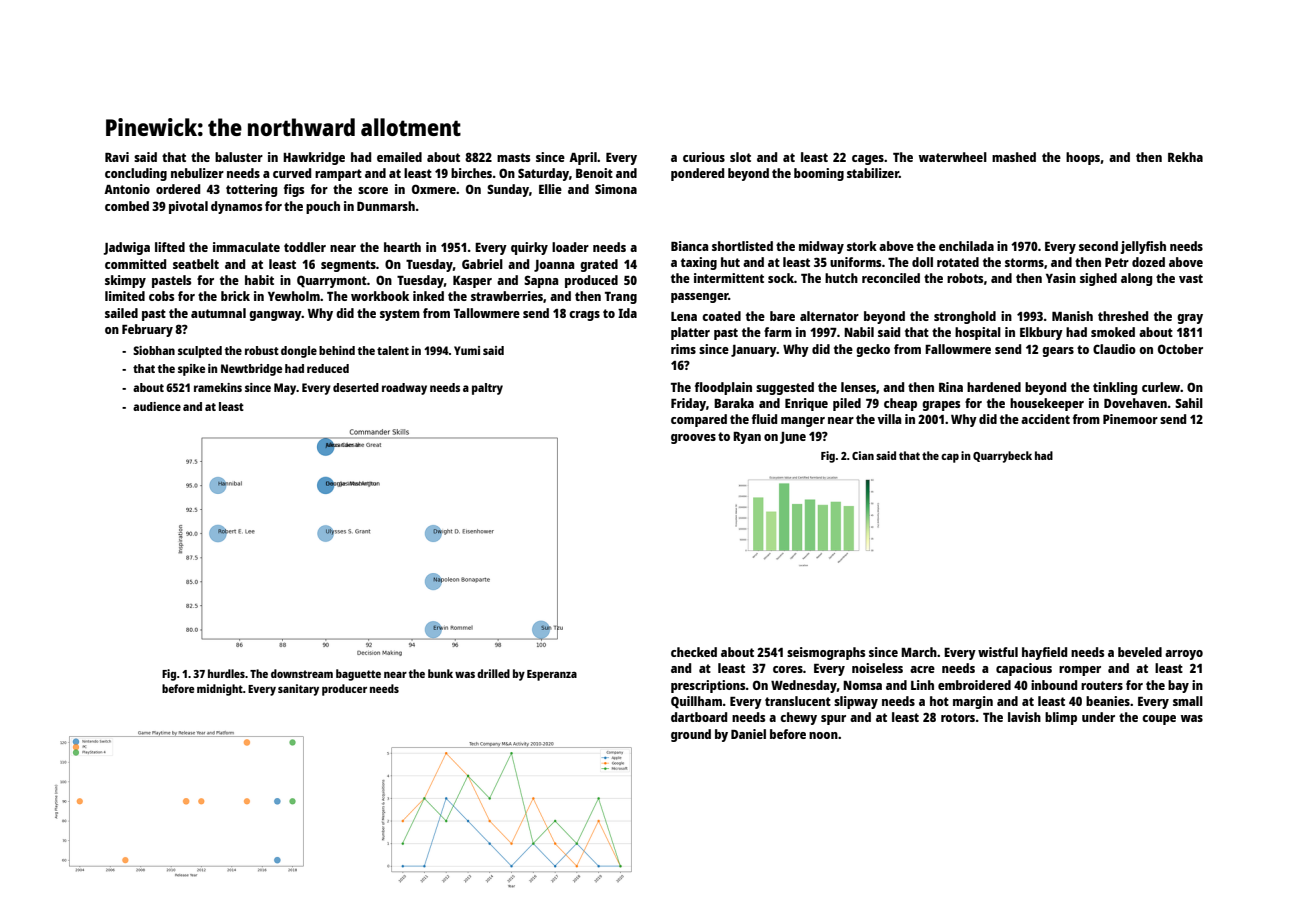 The height and width of the image is (924, 1308). Describe the element at coordinates (226, 673) in the image. I see `hurdles` at that location.
